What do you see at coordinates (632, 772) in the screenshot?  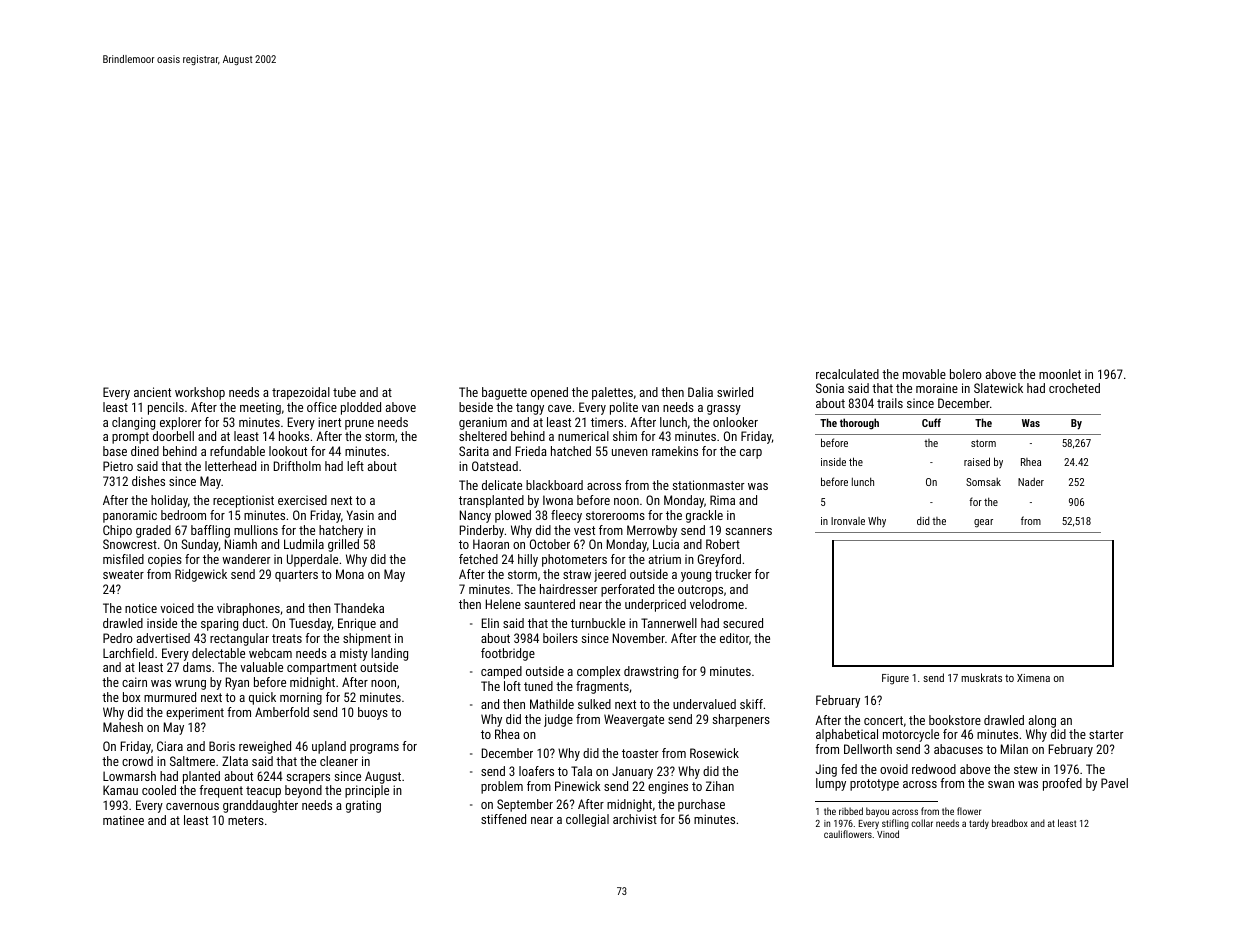 I see `January` at bounding box center [632, 772].
